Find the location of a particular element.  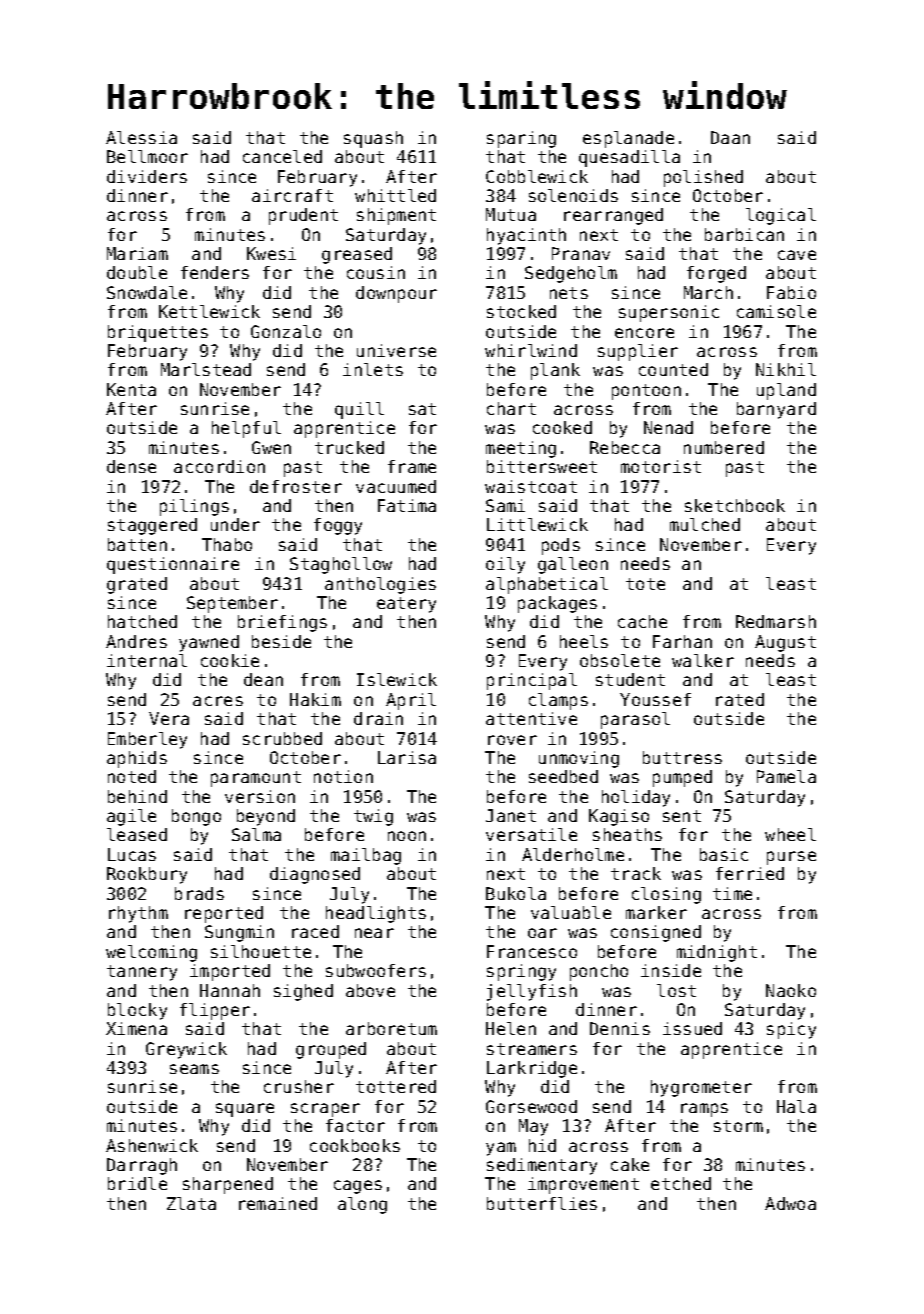

sparing is located at coordinates (521, 139).
